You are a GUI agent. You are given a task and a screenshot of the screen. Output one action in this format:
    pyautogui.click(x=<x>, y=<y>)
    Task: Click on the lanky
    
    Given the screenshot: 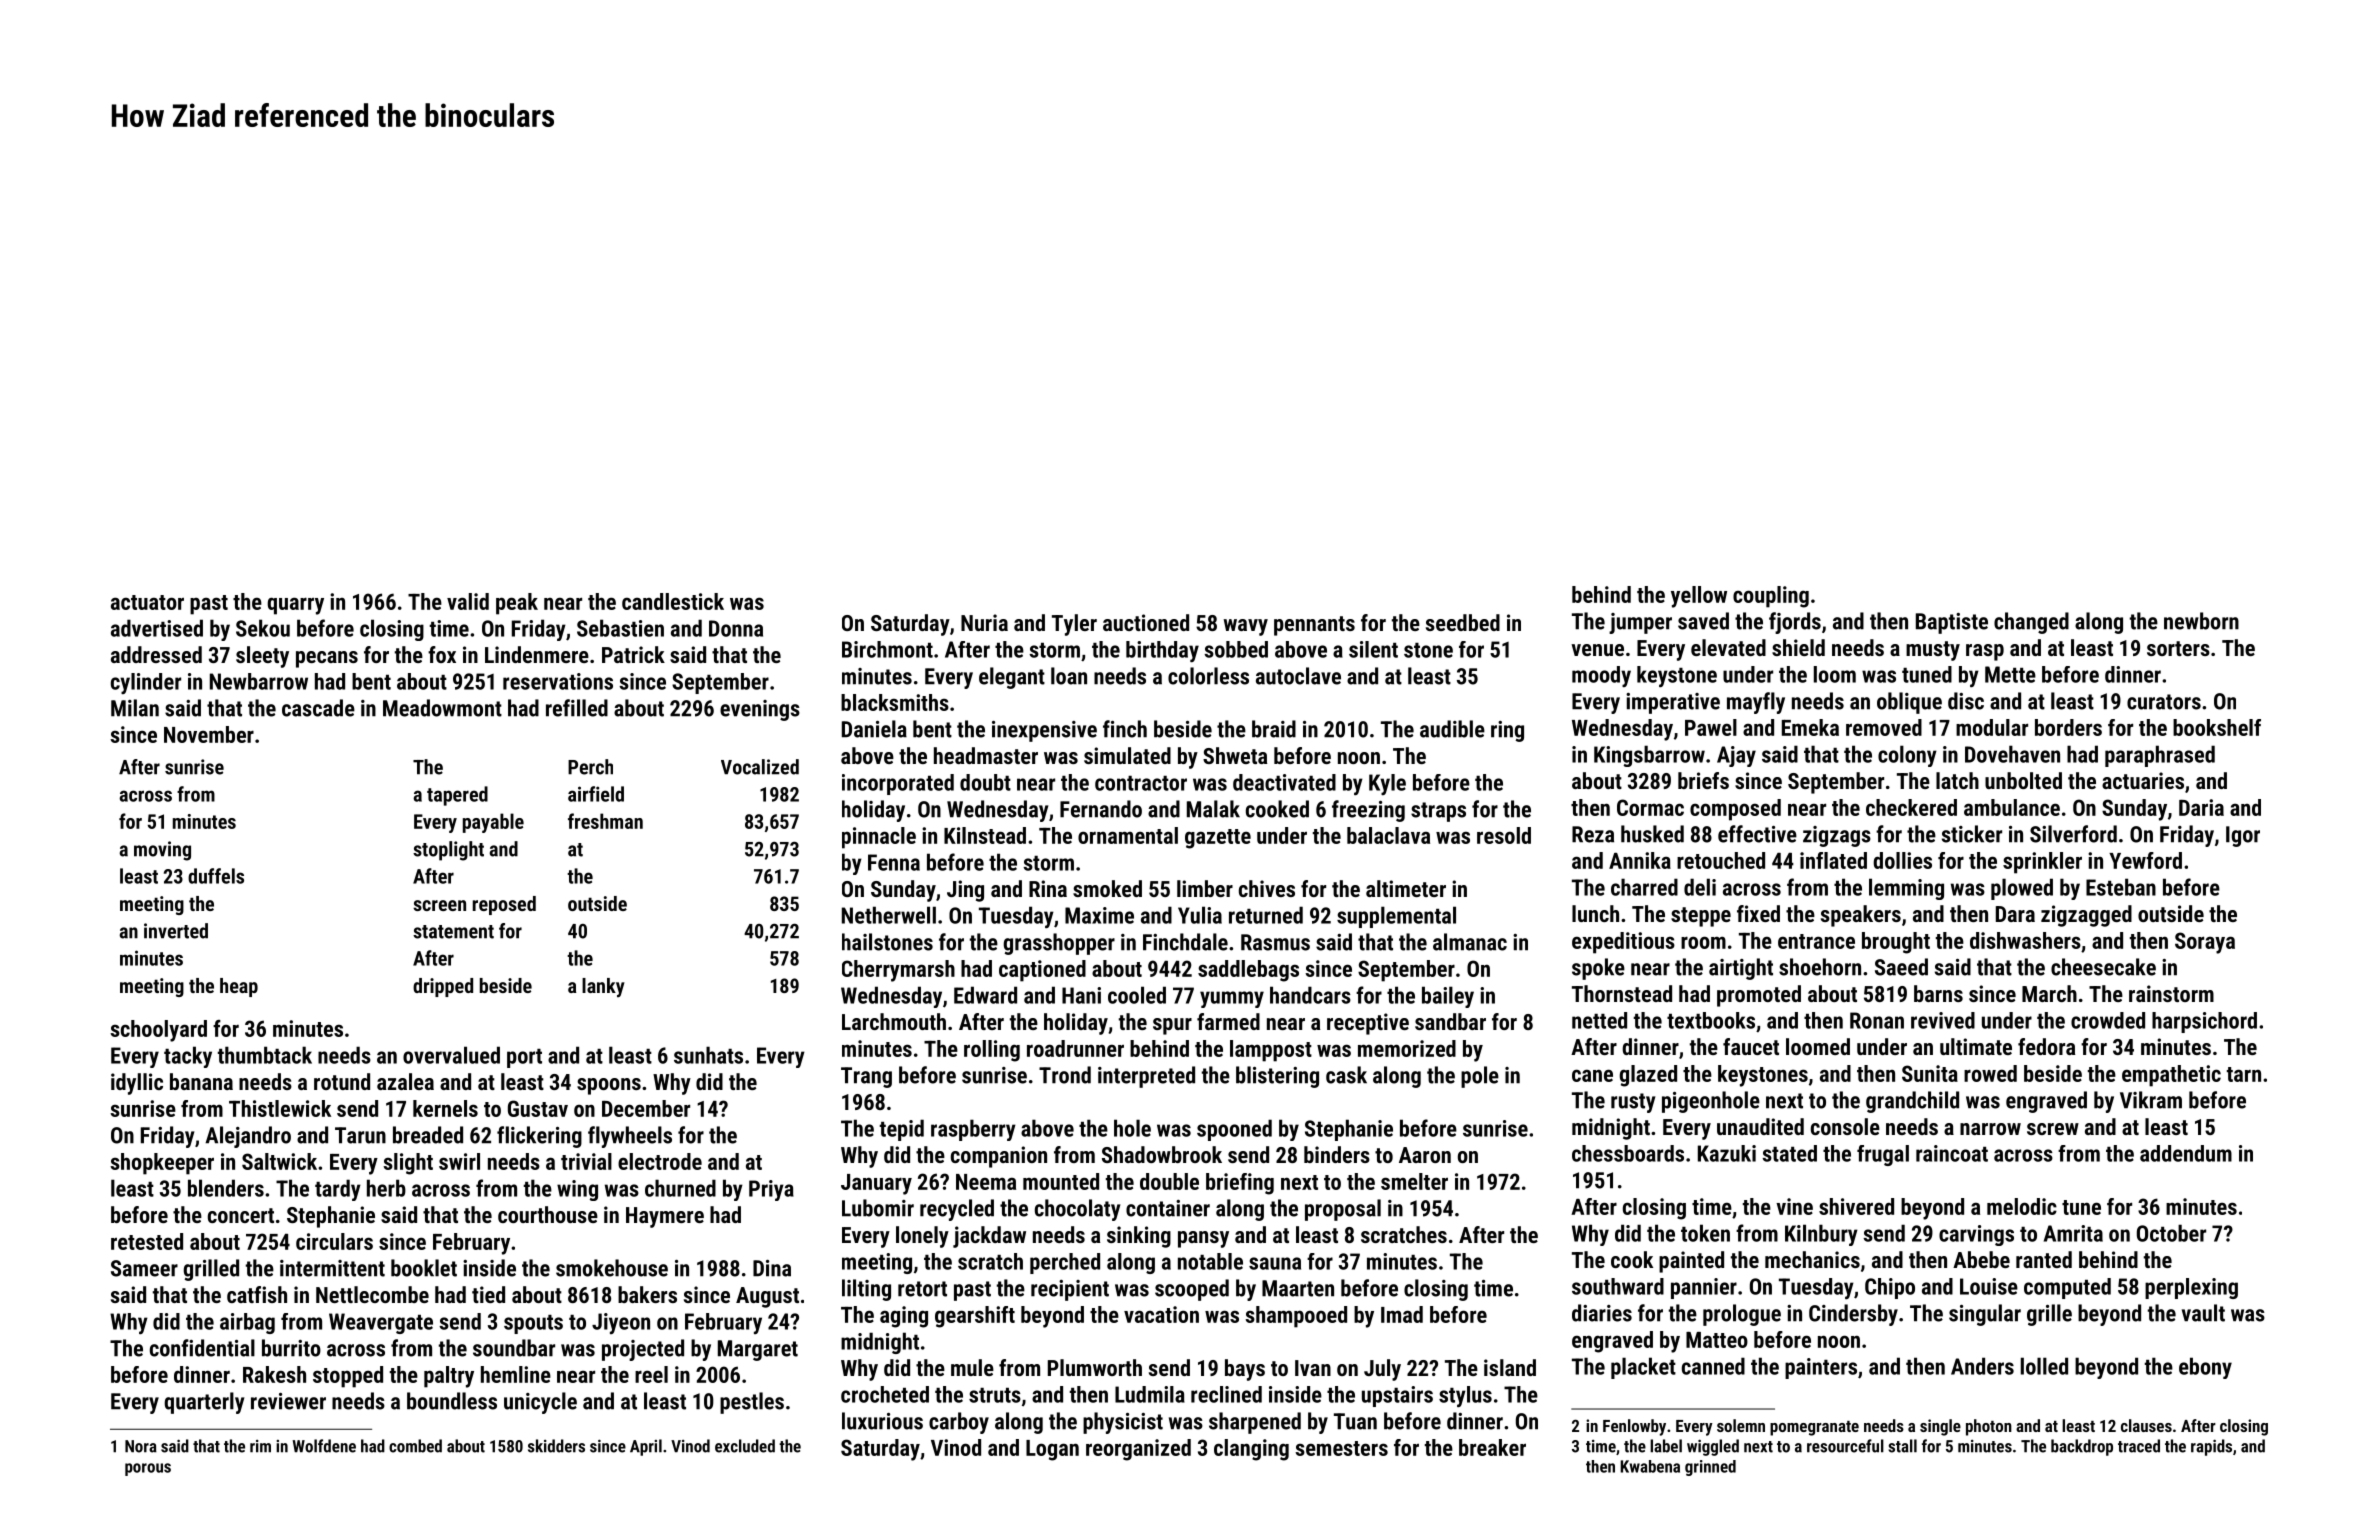 What is the action you would take?
    pyautogui.click(x=603, y=988)
